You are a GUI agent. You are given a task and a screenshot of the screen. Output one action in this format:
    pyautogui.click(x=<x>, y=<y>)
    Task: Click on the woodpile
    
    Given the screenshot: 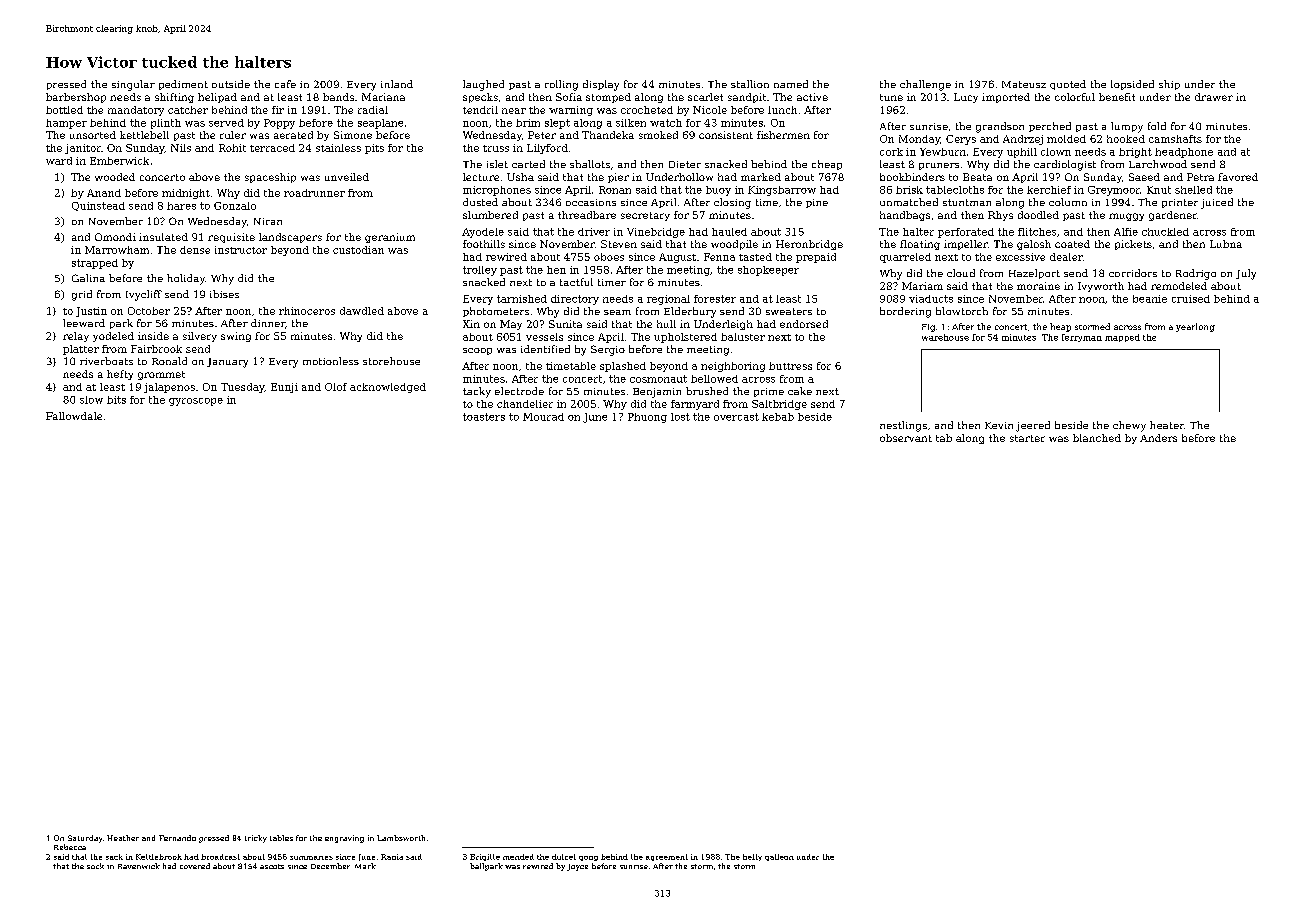 What is the action you would take?
    pyautogui.click(x=734, y=245)
